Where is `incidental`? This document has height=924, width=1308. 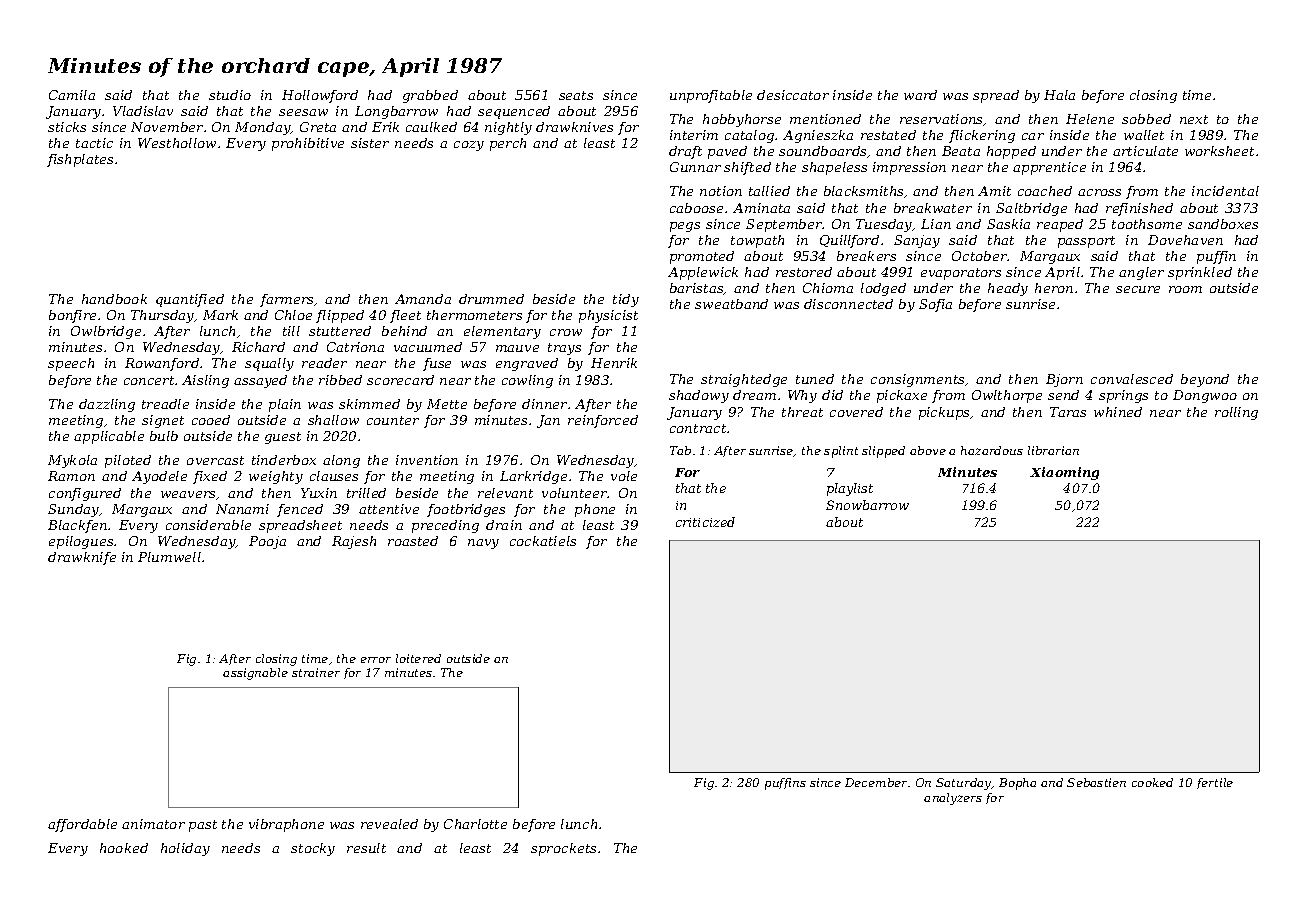 incidental is located at coordinates (1225, 191).
